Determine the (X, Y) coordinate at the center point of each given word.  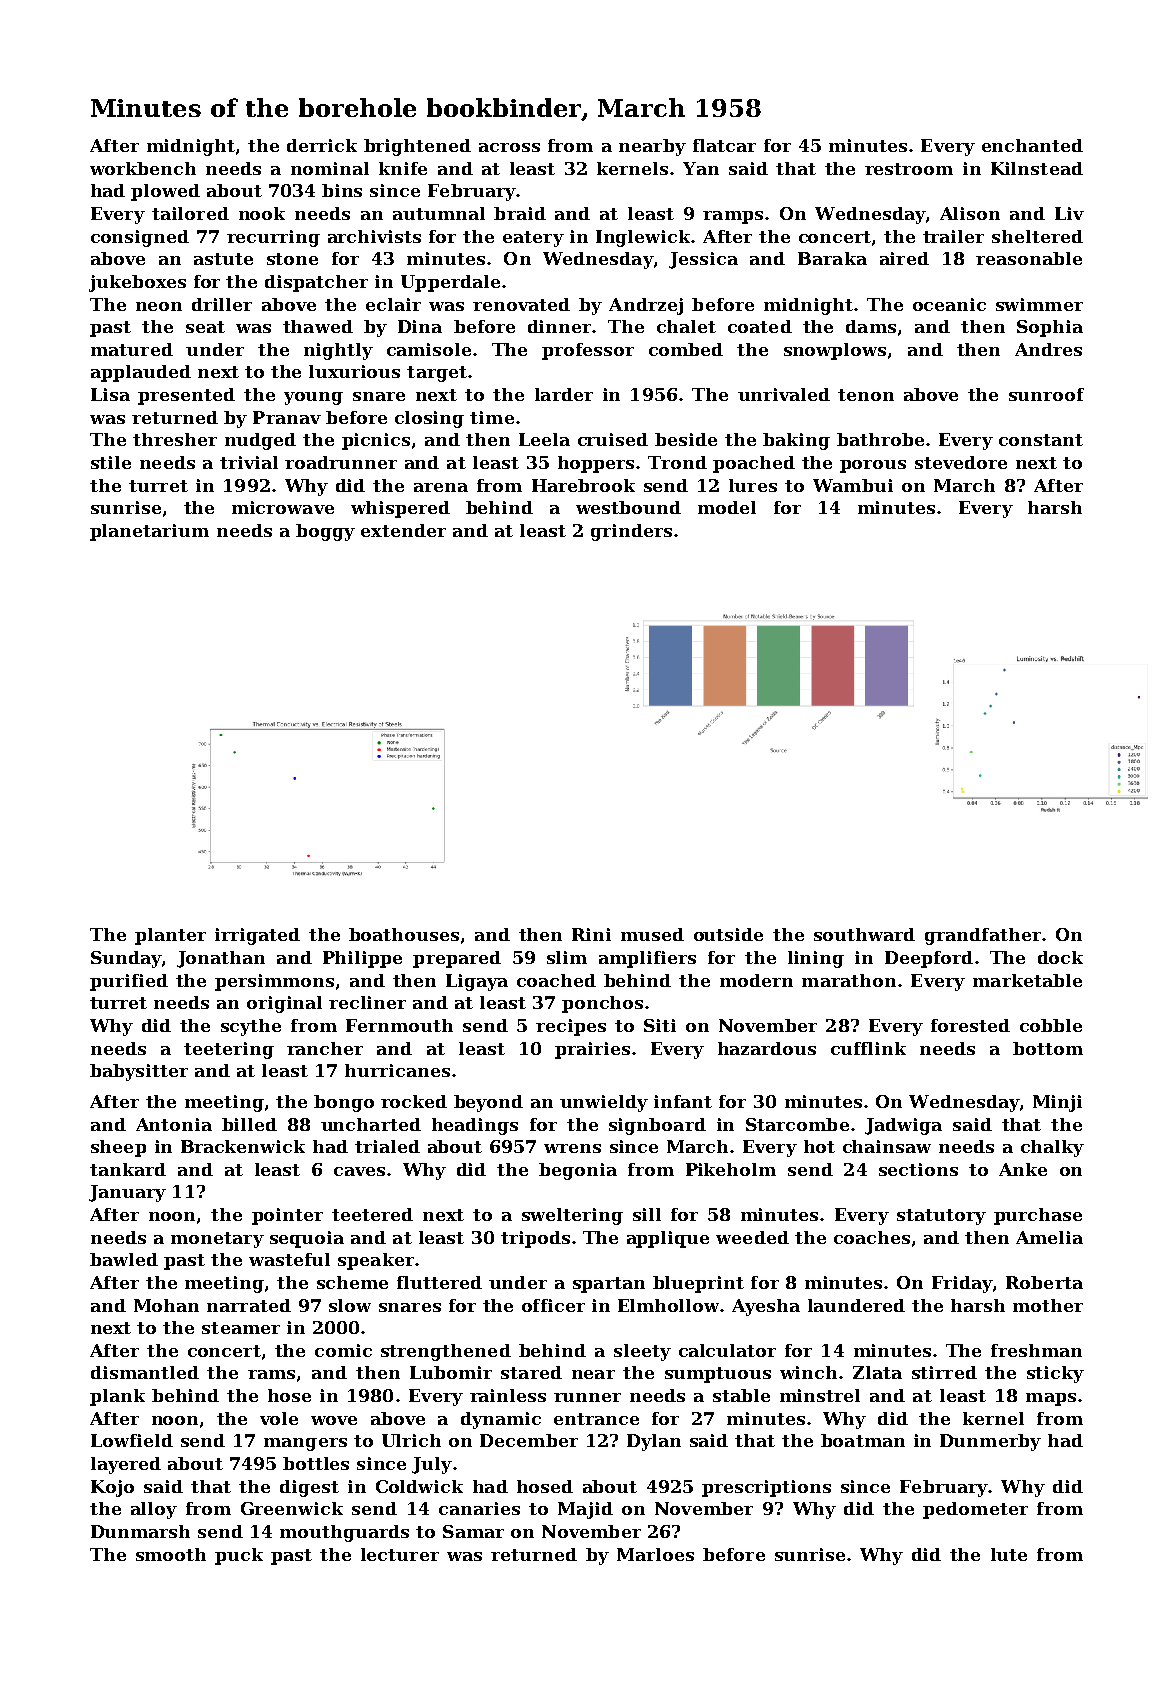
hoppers (596, 464)
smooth (171, 1554)
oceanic (949, 304)
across (509, 147)
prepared (457, 959)
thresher (175, 439)
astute (223, 259)
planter (170, 936)
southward (864, 934)
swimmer (1039, 304)
